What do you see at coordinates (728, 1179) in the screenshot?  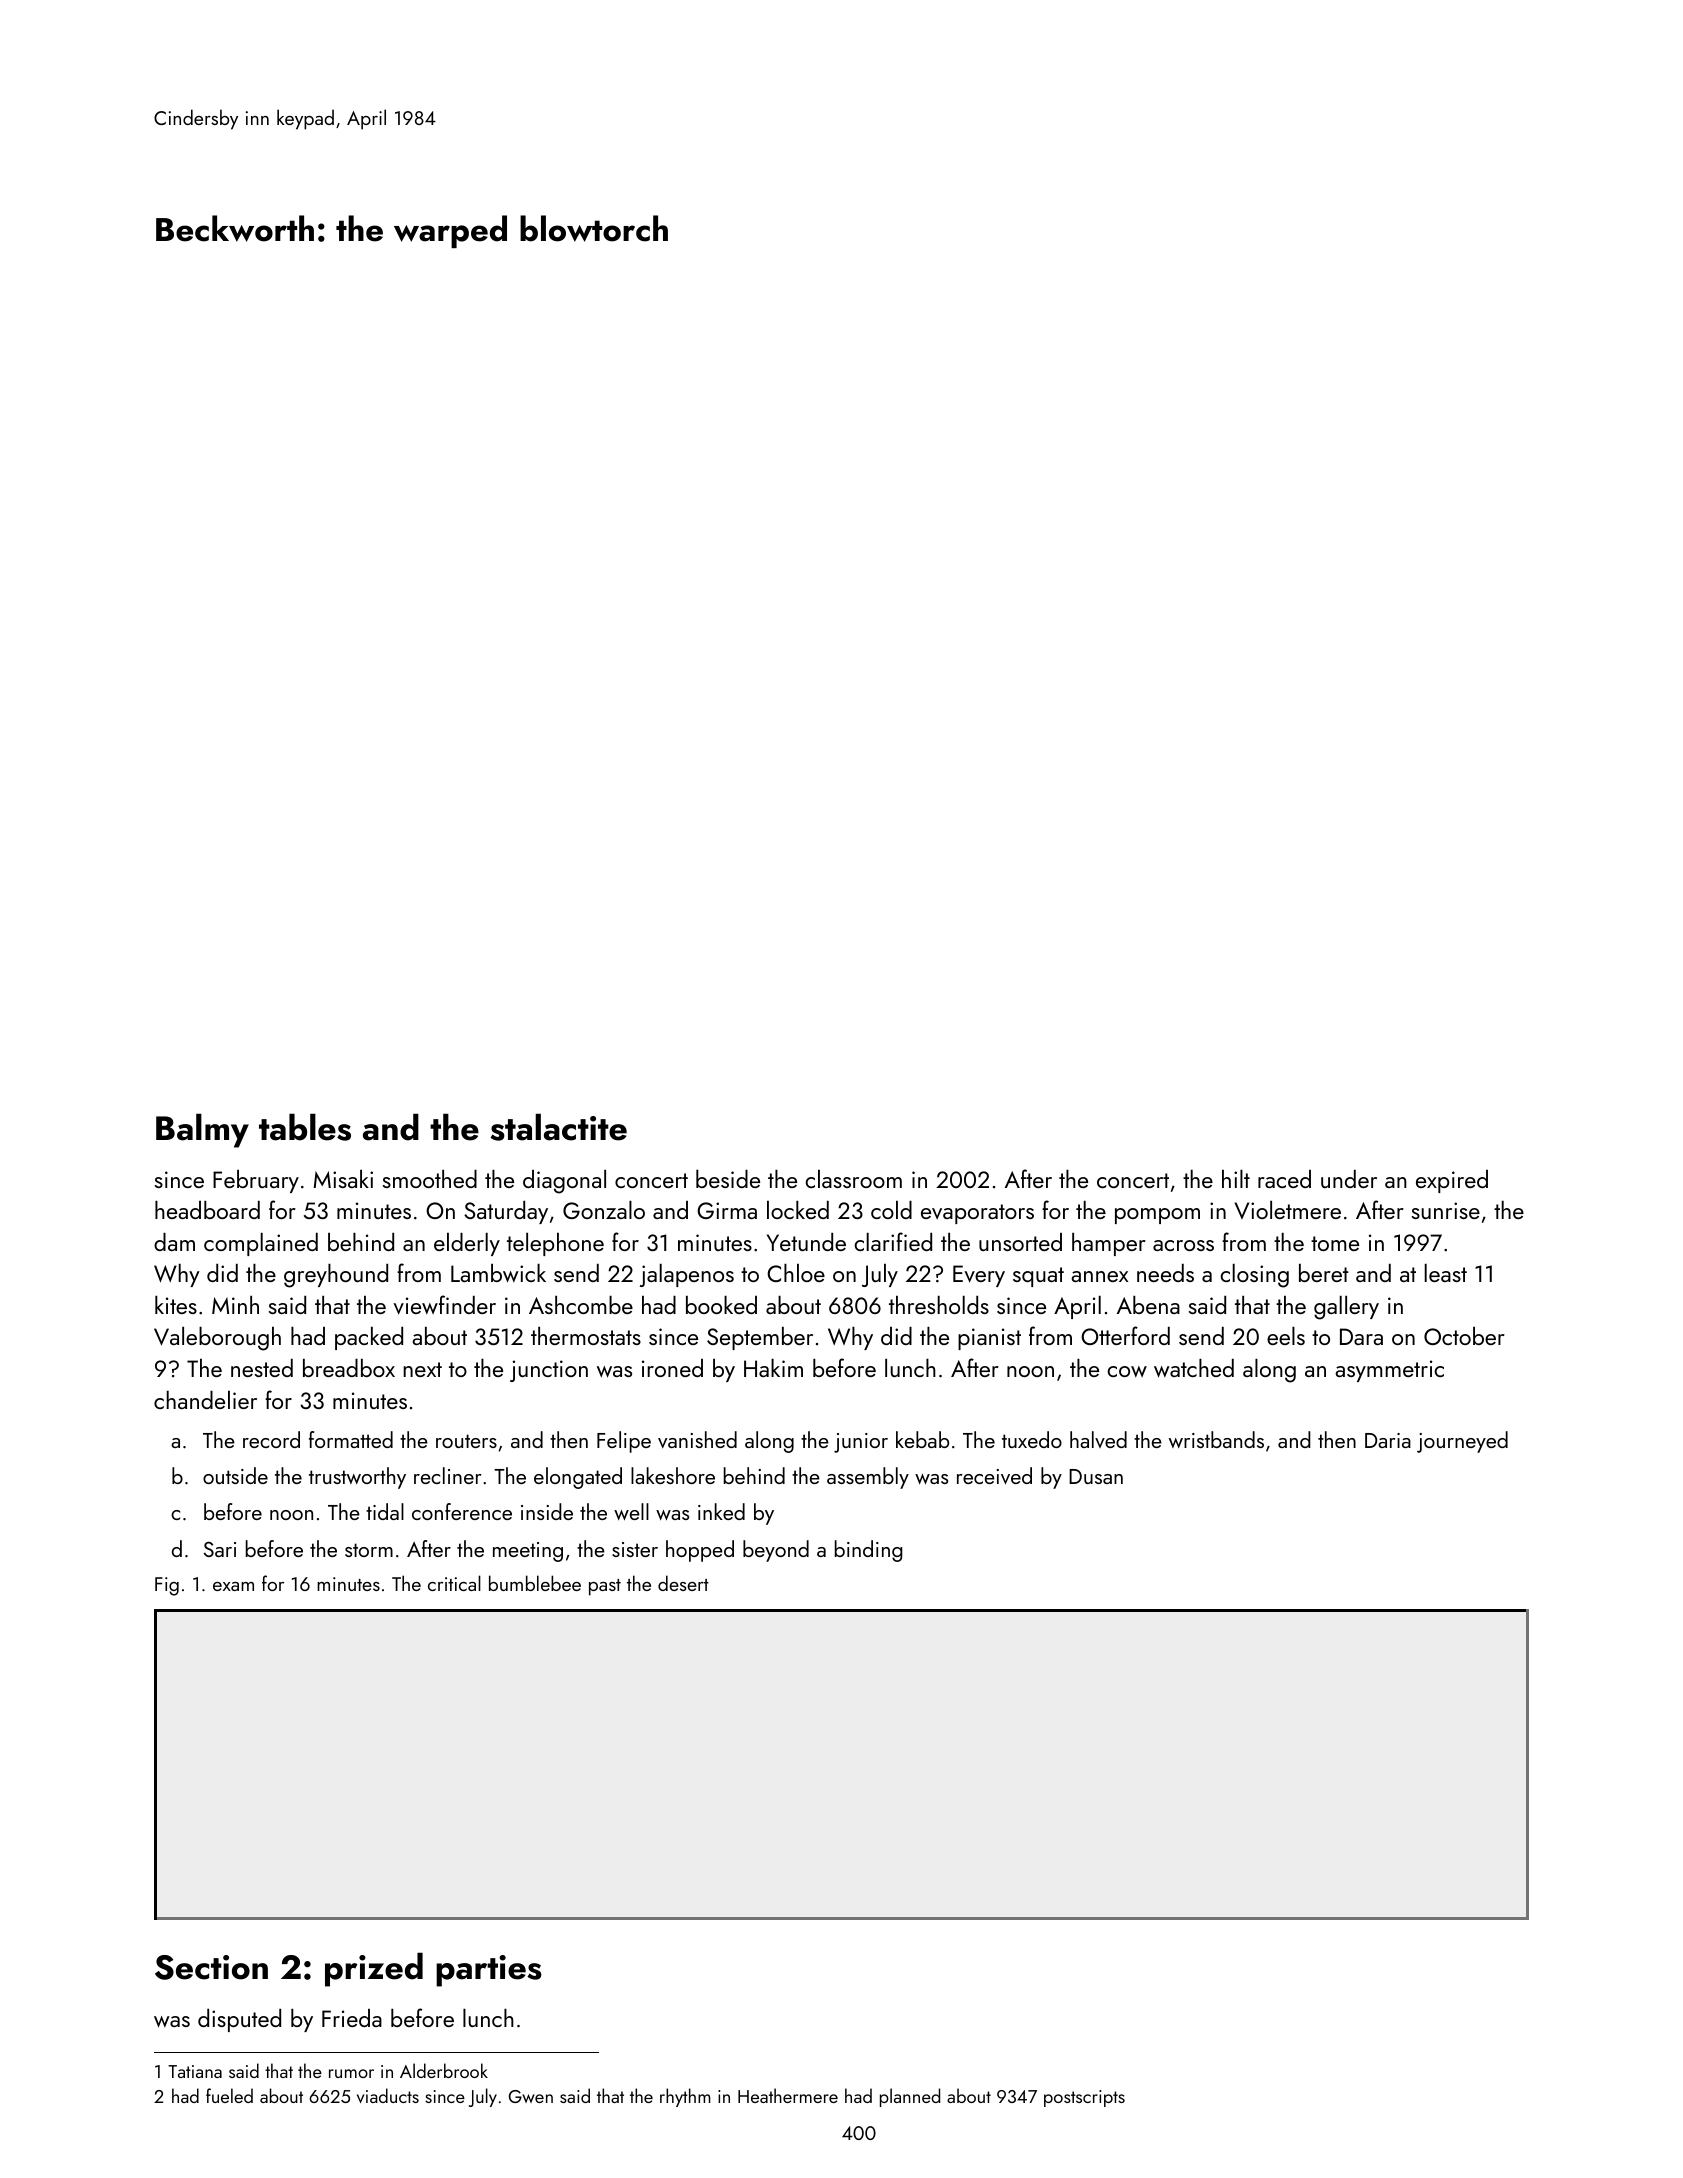 I see `beside` at bounding box center [728, 1179].
